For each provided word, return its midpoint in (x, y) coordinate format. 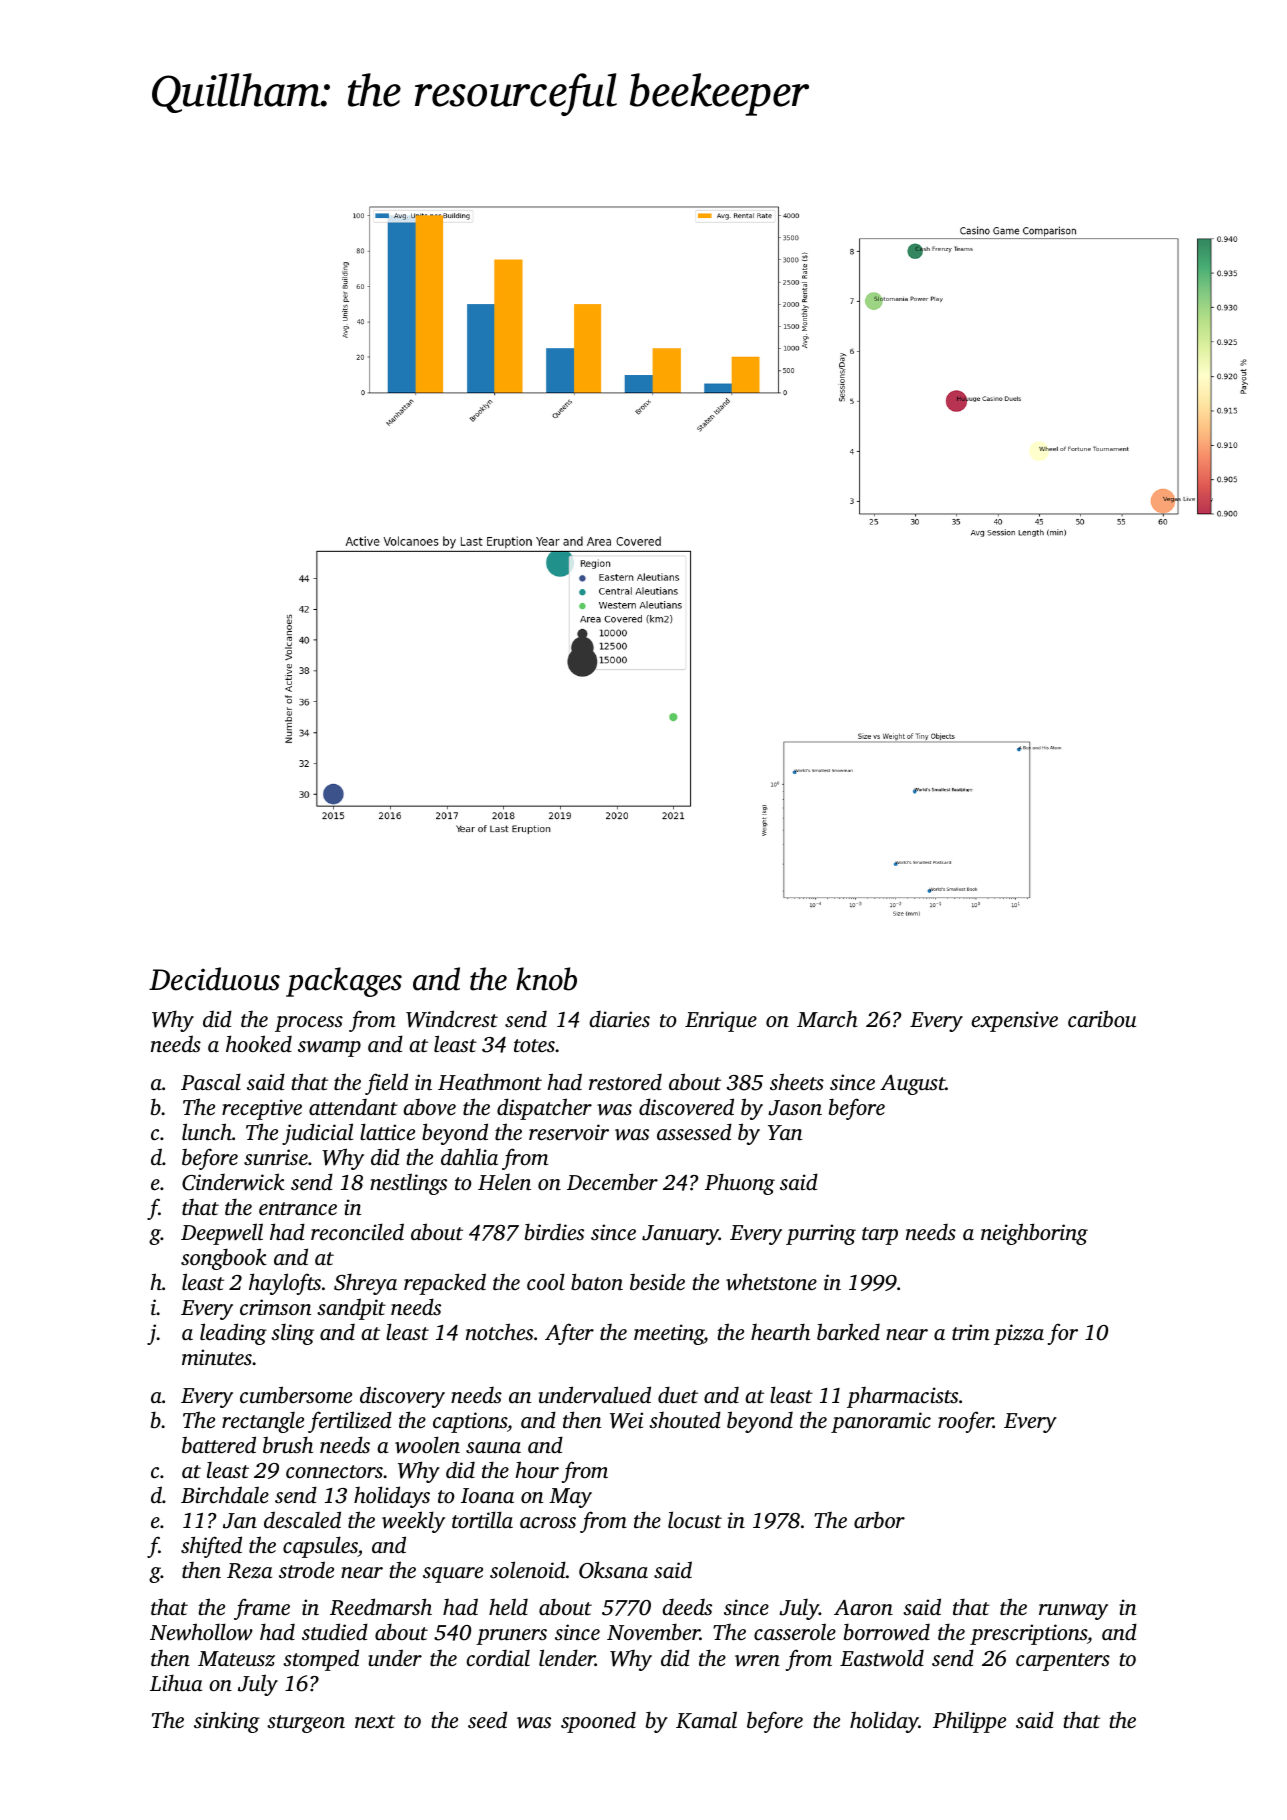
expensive (1014, 1021)
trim (971, 1332)
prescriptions (1028, 1634)
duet (678, 1394)
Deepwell (222, 1234)
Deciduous (214, 979)
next (375, 1721)
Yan (785, 1132)
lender (567, 1657)
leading (233, 1334)
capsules (320, 1547)
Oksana (613, 1570)
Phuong (740, 1184)
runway (1073, 1612)
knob (546, 979)
